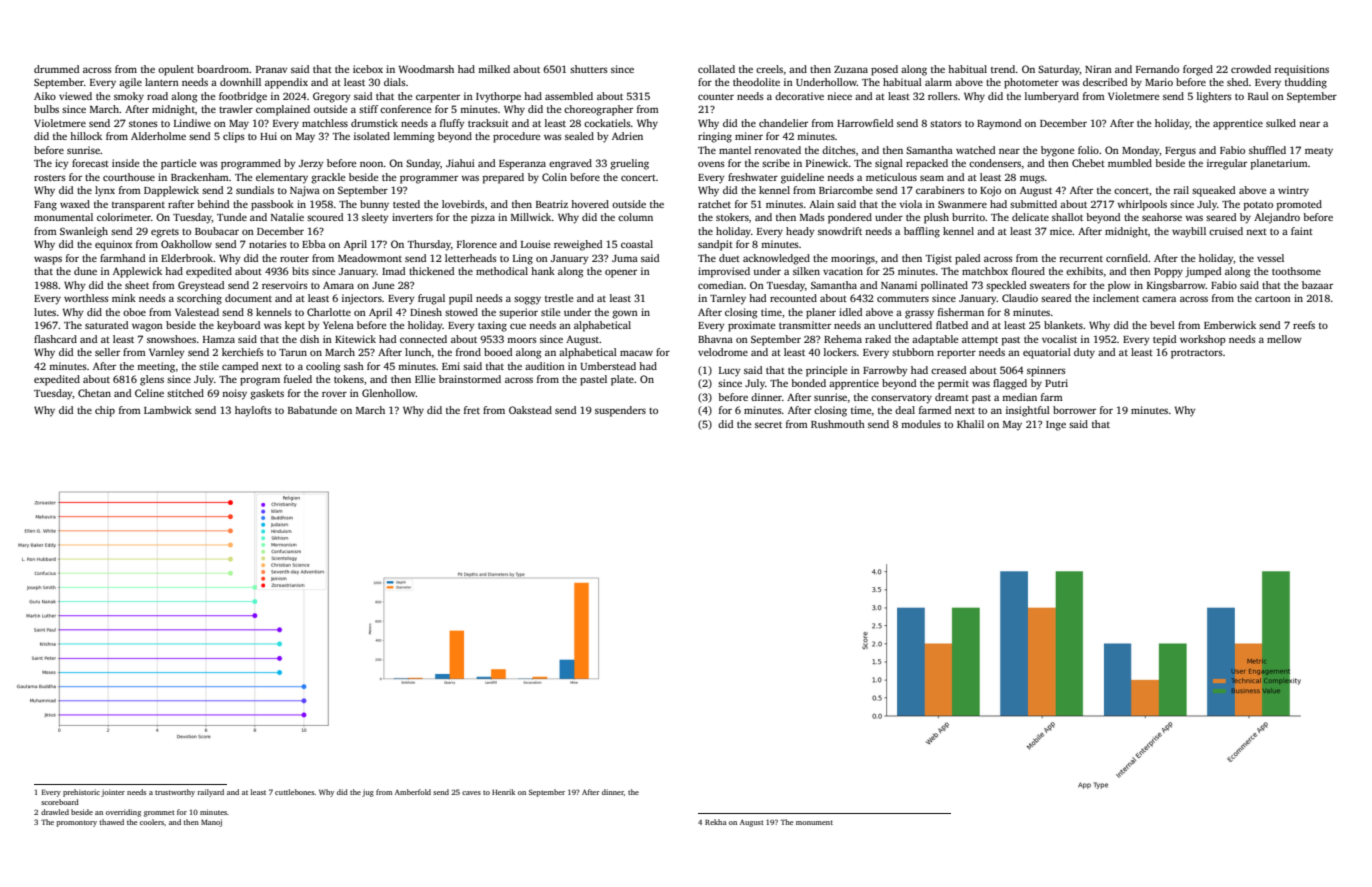 The width and height of the screenshot is (1372, 887). I want to click on collated, so click(716, 69).
